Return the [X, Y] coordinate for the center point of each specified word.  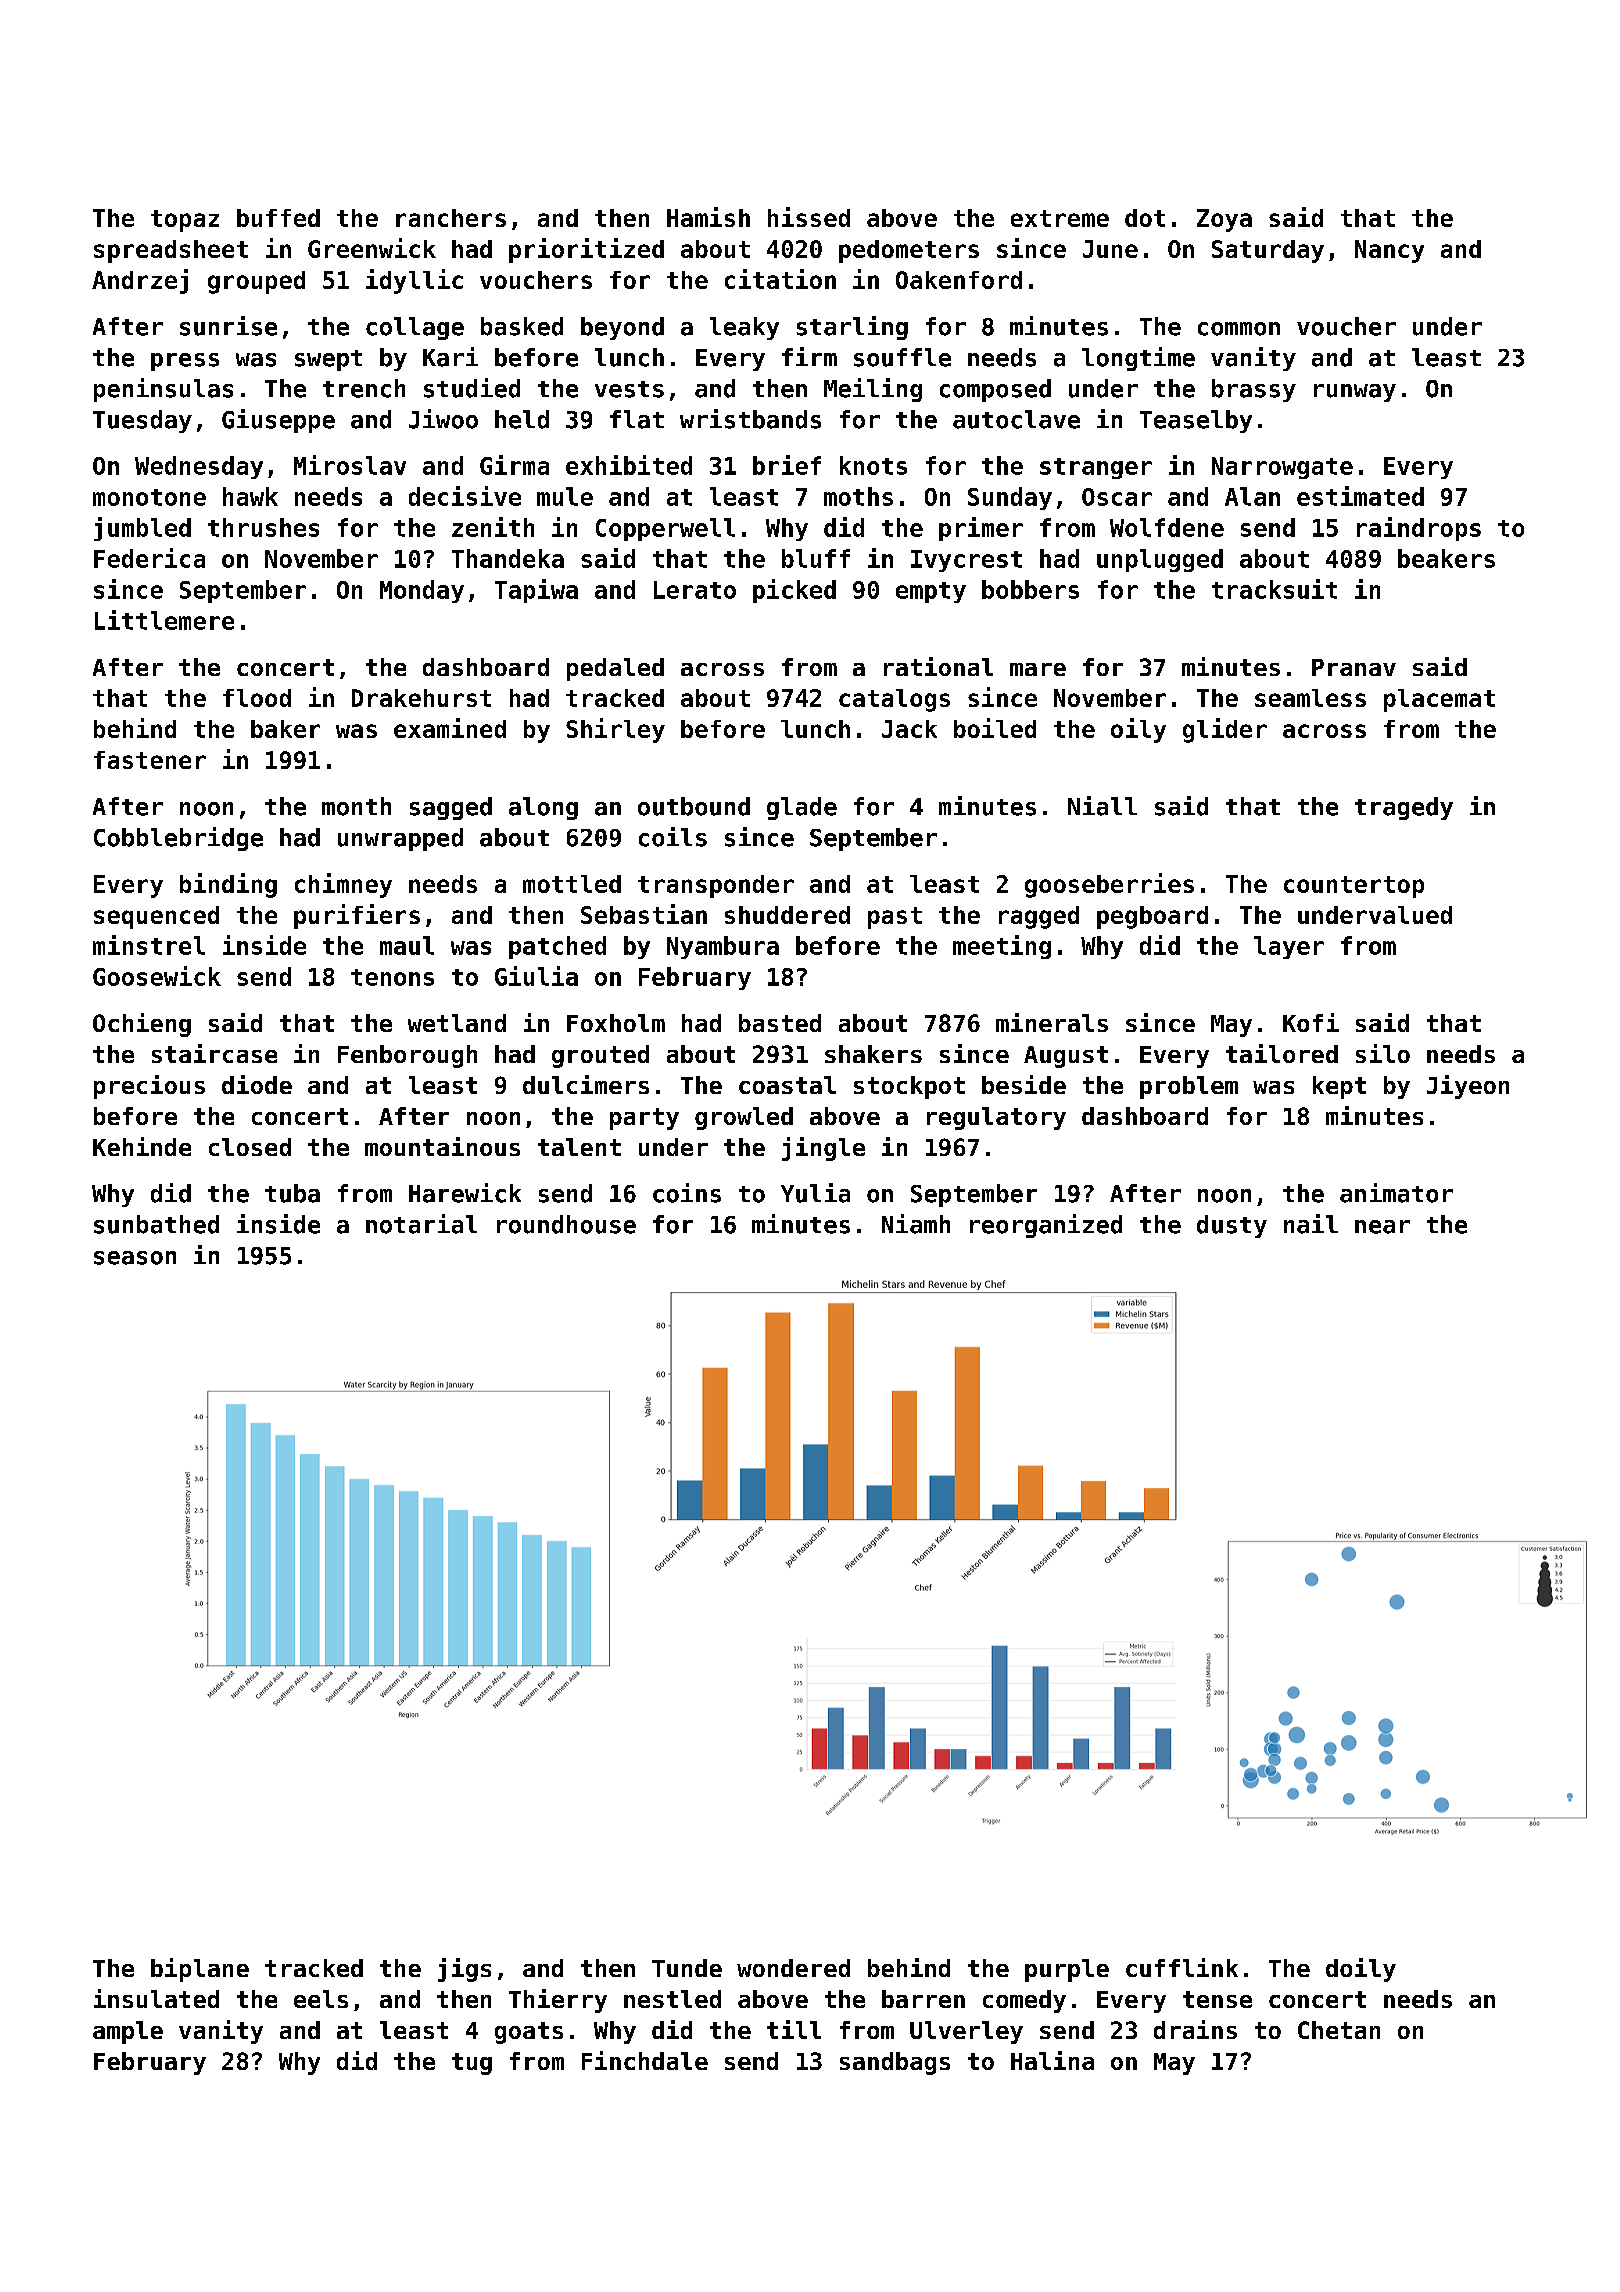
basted [780, 1023]
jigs [464, 1970]
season [135, 1258]
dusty [1232, 1226]
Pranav [1354, 667]
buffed [278, 218]
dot [1145, 218]
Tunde [687, 1968]
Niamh [916, 1224]
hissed [809, 217]
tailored [1282, 1053]
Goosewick [157, 976]
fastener [150, 760]
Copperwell [665, 529]
